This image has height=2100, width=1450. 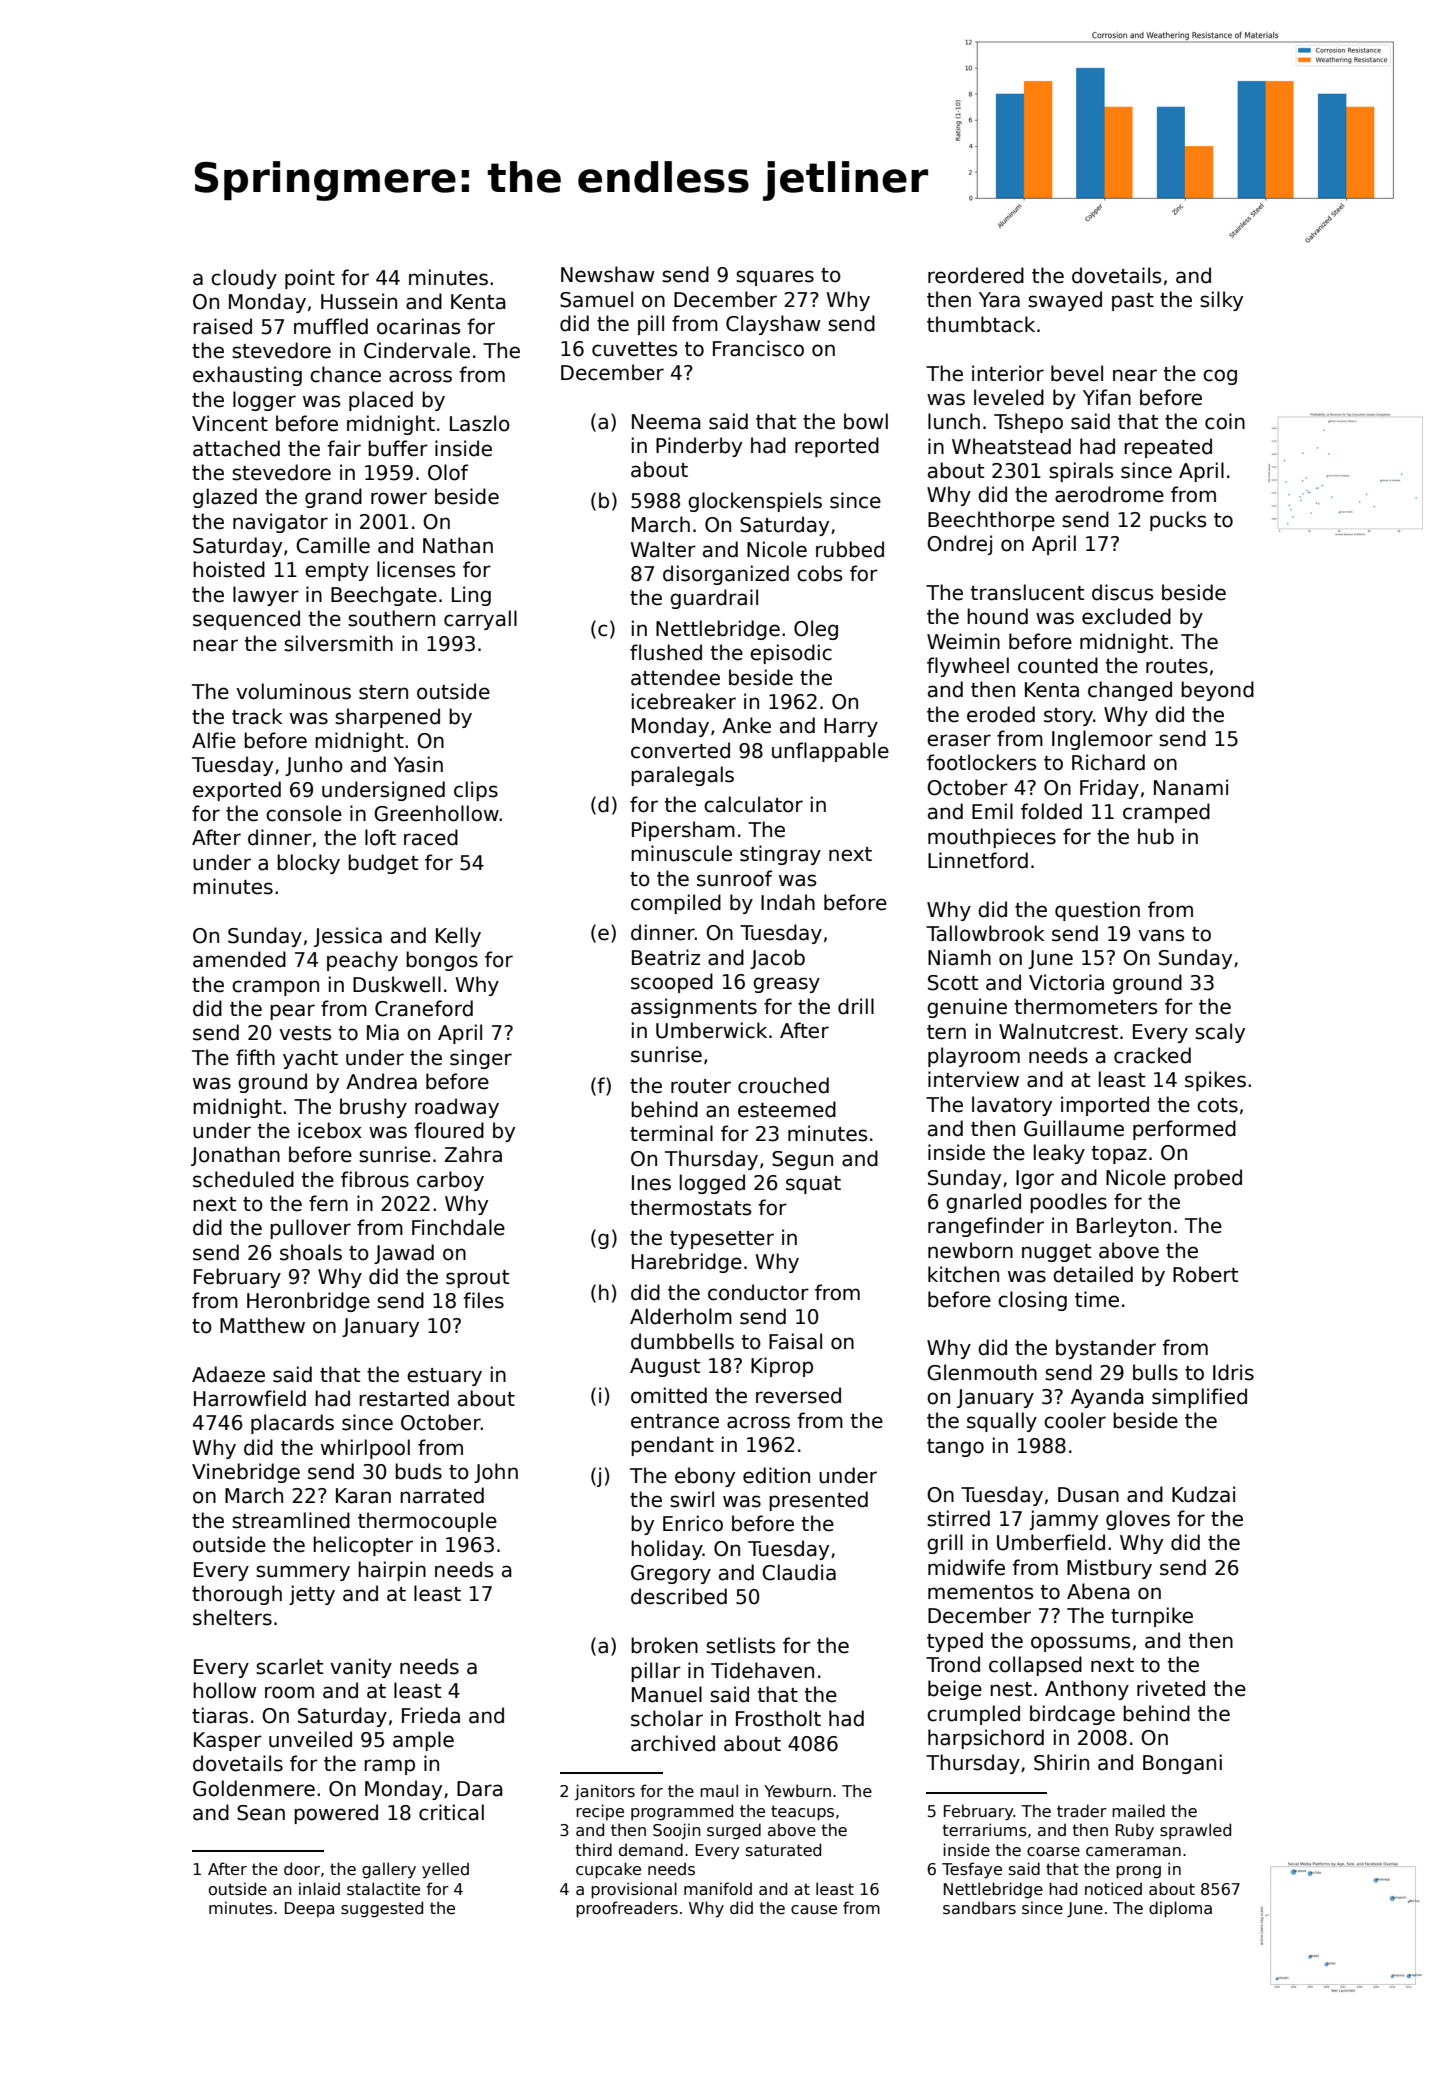 I want to click on squares, so click(x=775, y=278).
